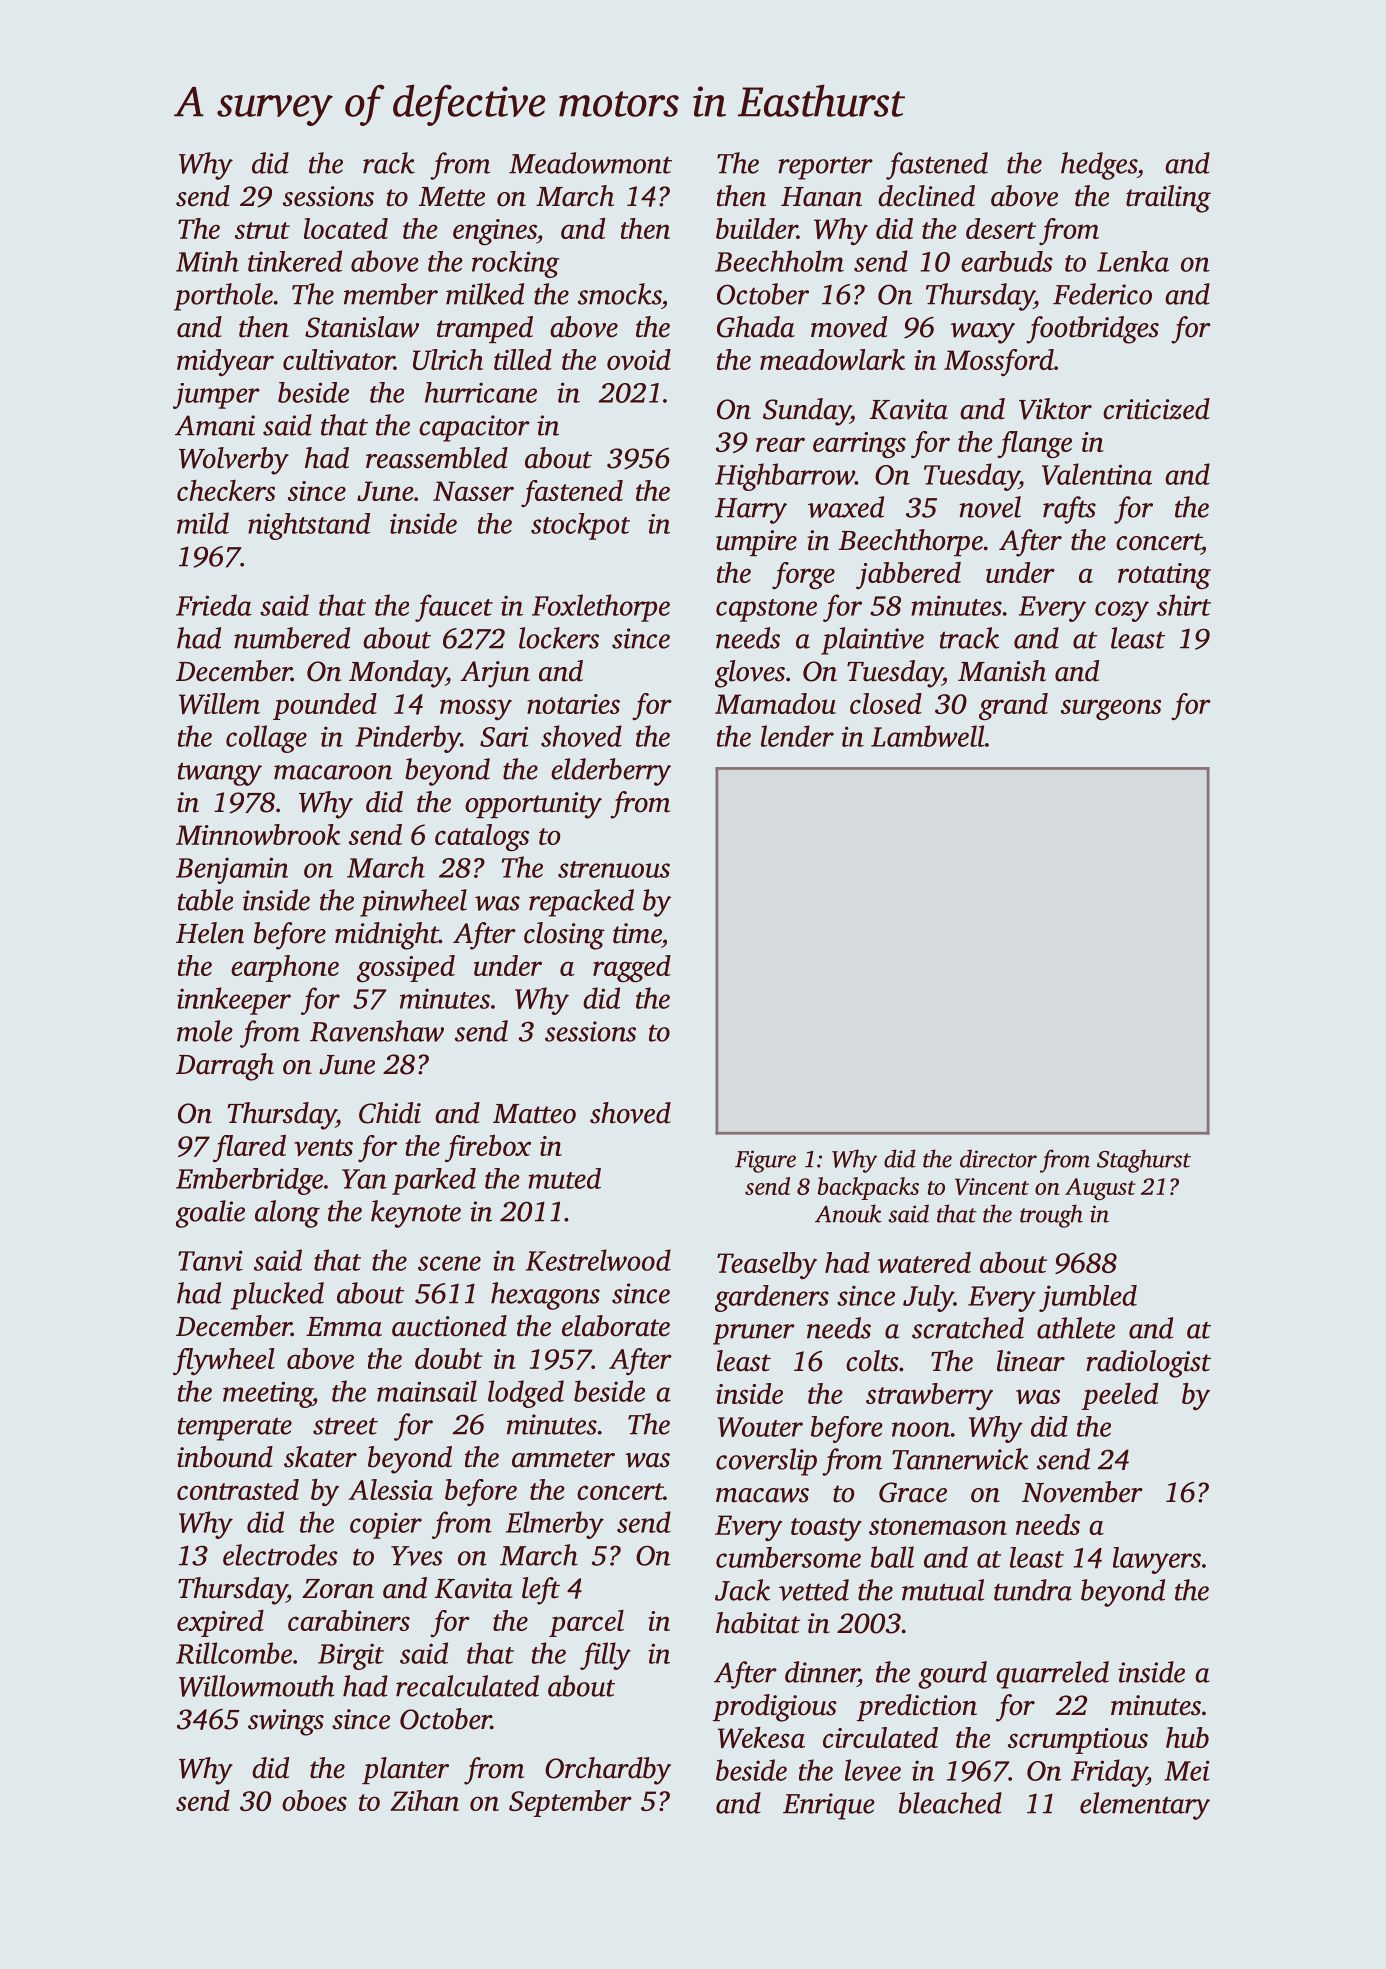  What do you see at coordinates (849, 327) in the screenshot?
I see `moved` at bounding box center [849, 327].
